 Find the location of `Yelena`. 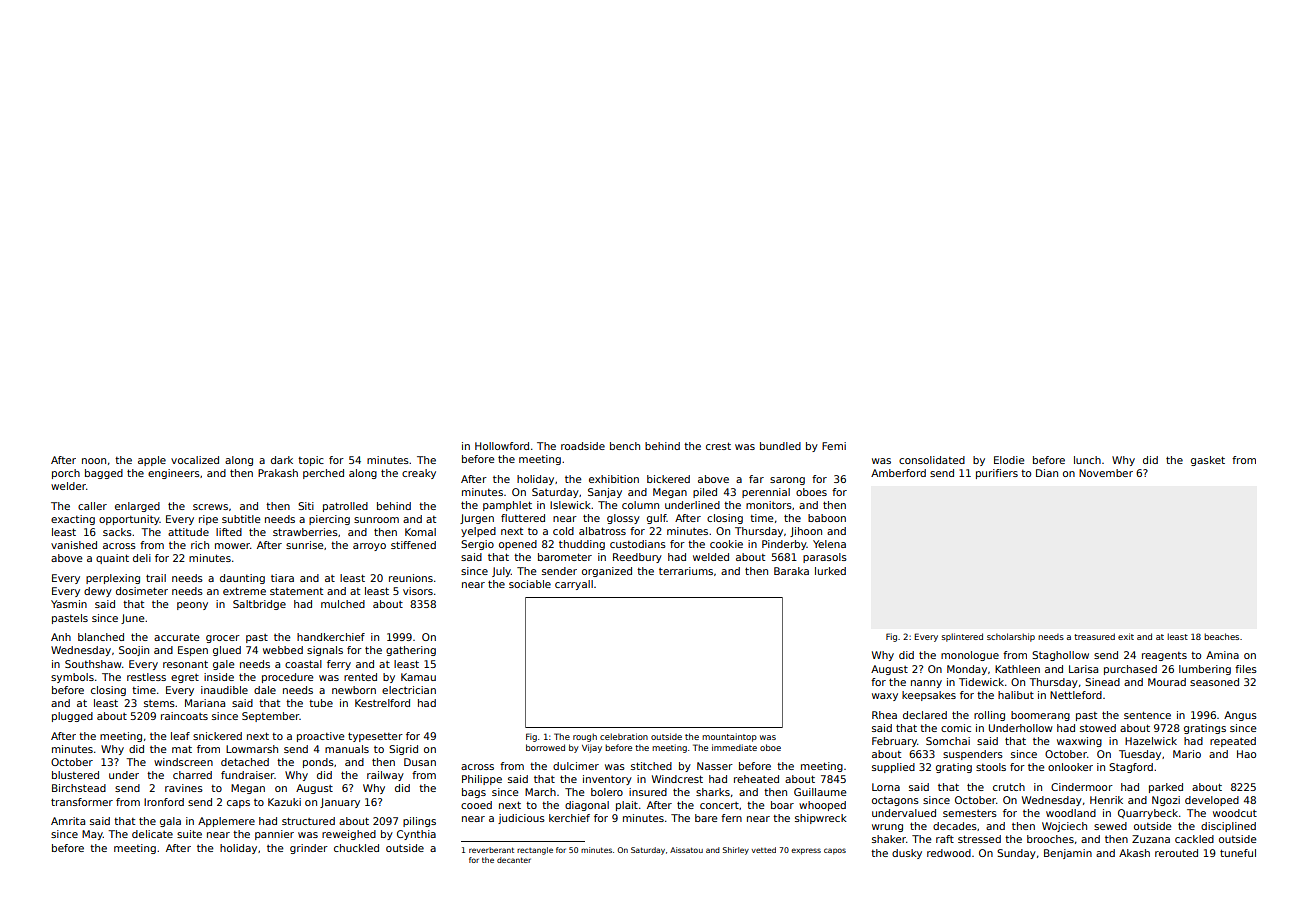

Yelena is located at coordinates (829, 544).
